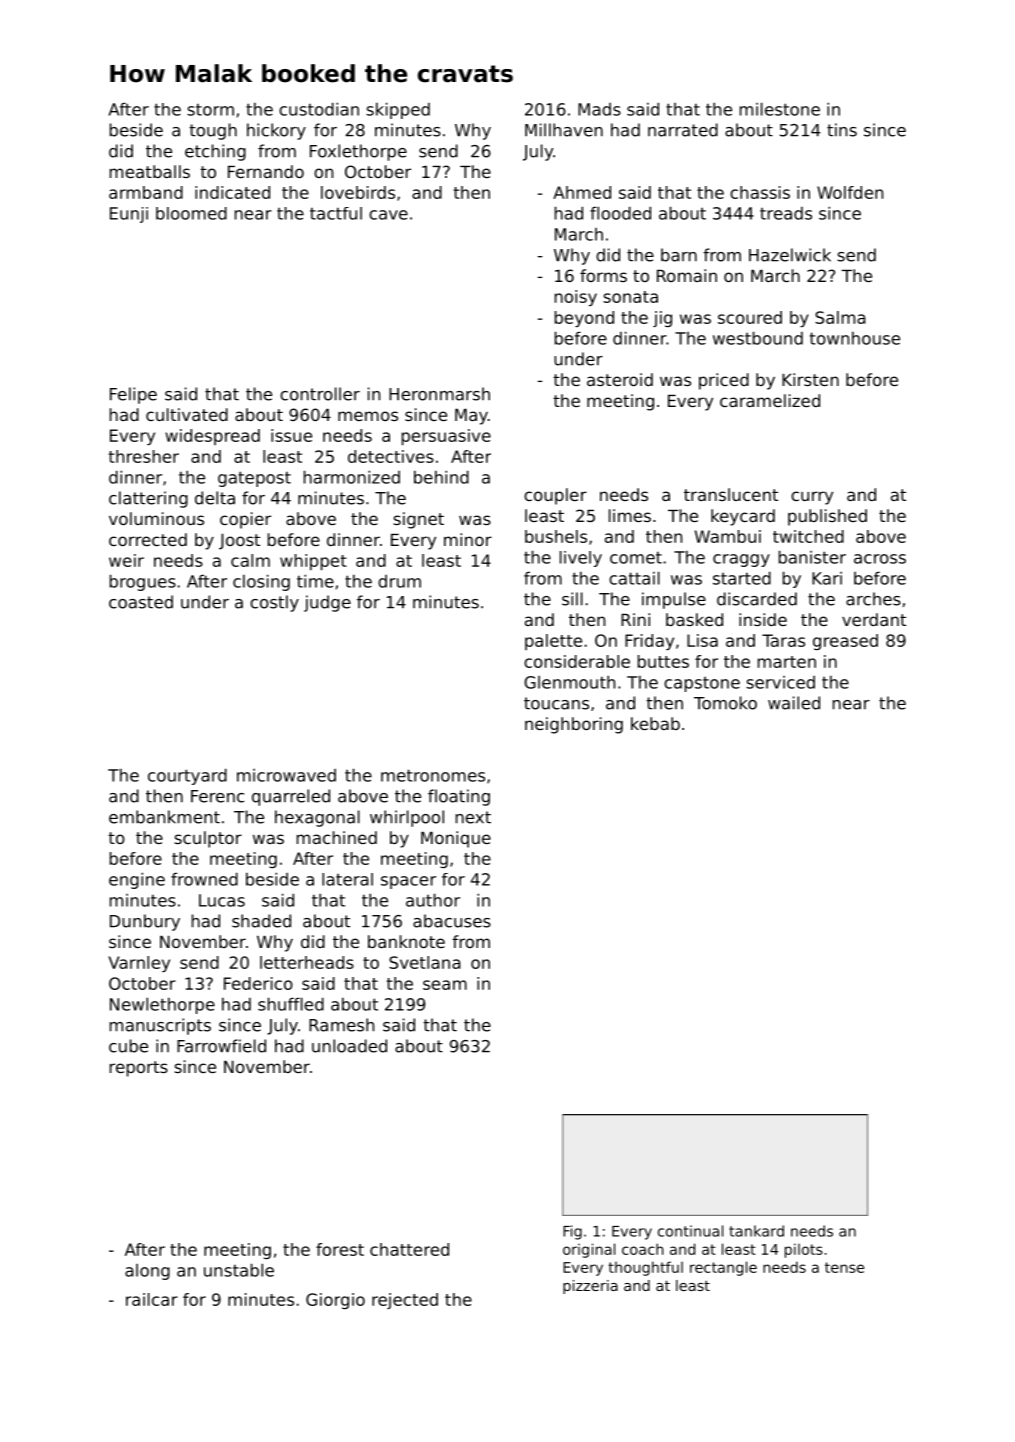  Describe the element at coordinates (459, 797) in the page. I see `floating` at that location.
